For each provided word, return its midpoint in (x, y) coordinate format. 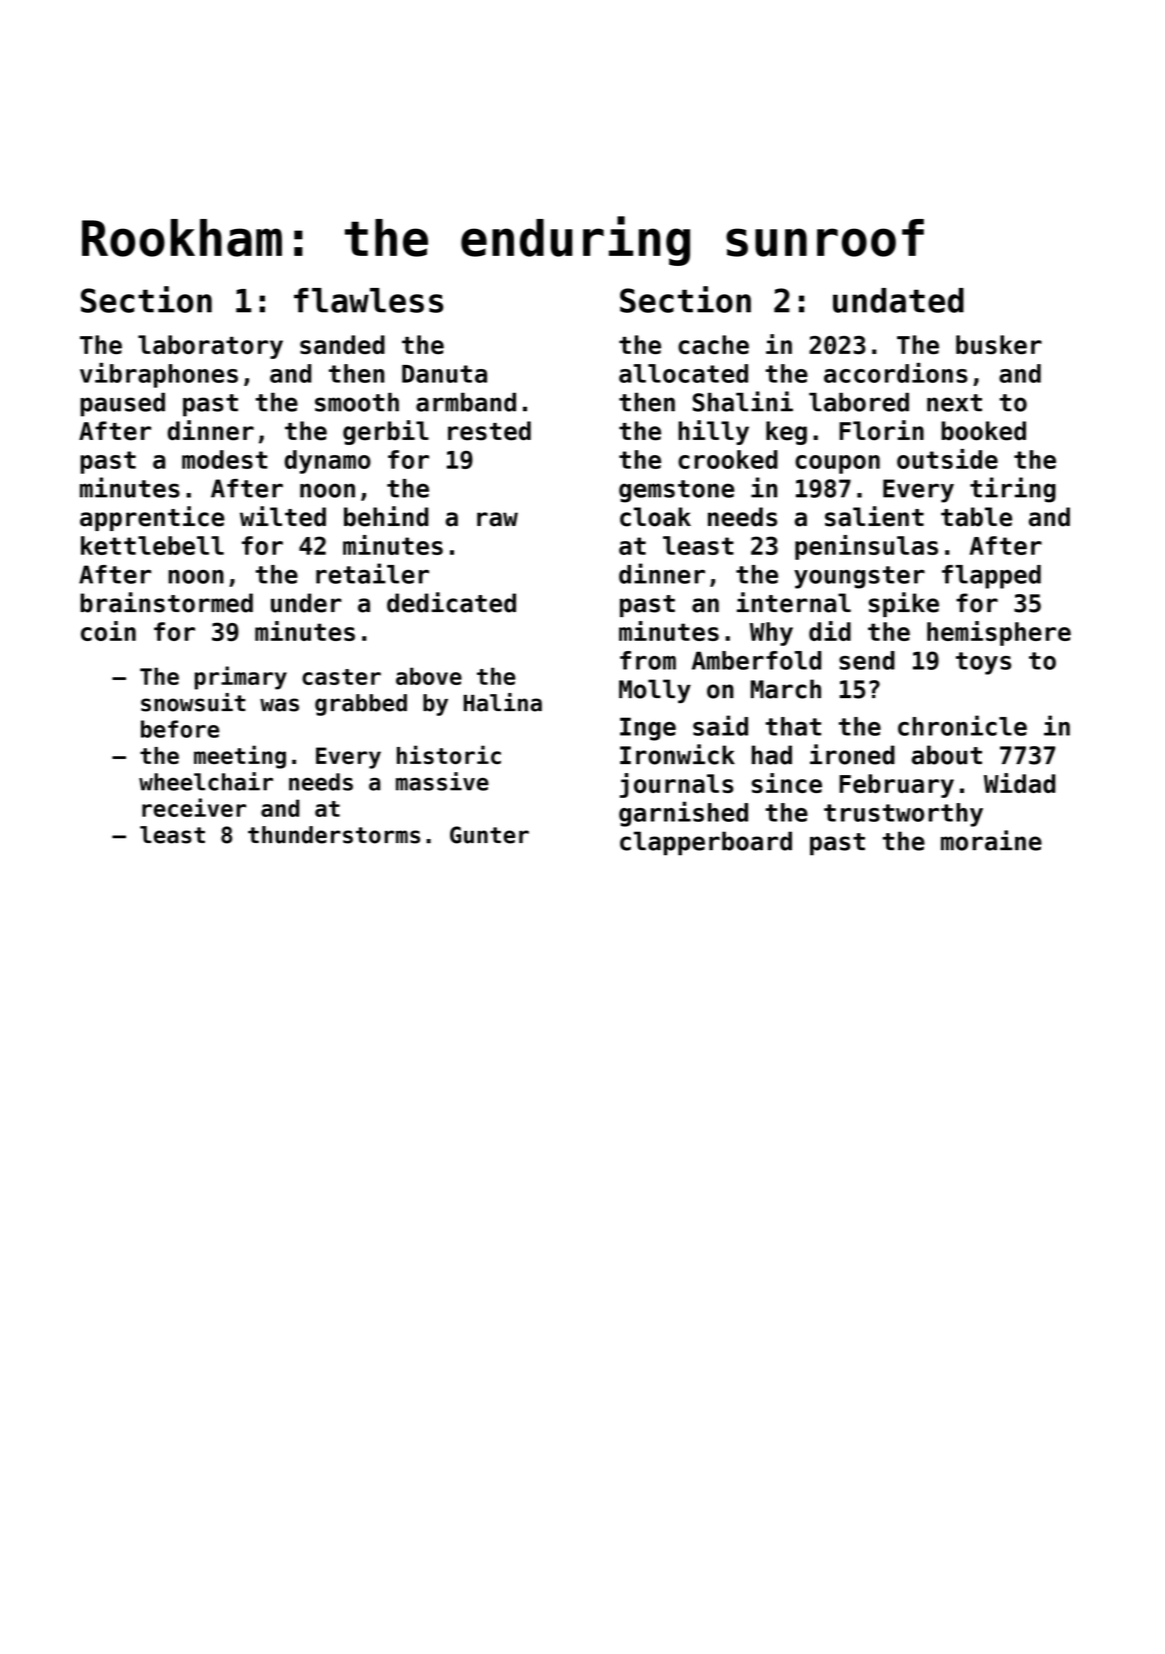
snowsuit (193, 702)
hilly (713, 432)
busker (999, 344)
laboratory (210, 347)
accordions (896, 373)
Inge (648, 729)
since (787, 783)
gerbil (386, 432)
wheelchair (206, 781)
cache (713, 344)
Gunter (489, 835)
